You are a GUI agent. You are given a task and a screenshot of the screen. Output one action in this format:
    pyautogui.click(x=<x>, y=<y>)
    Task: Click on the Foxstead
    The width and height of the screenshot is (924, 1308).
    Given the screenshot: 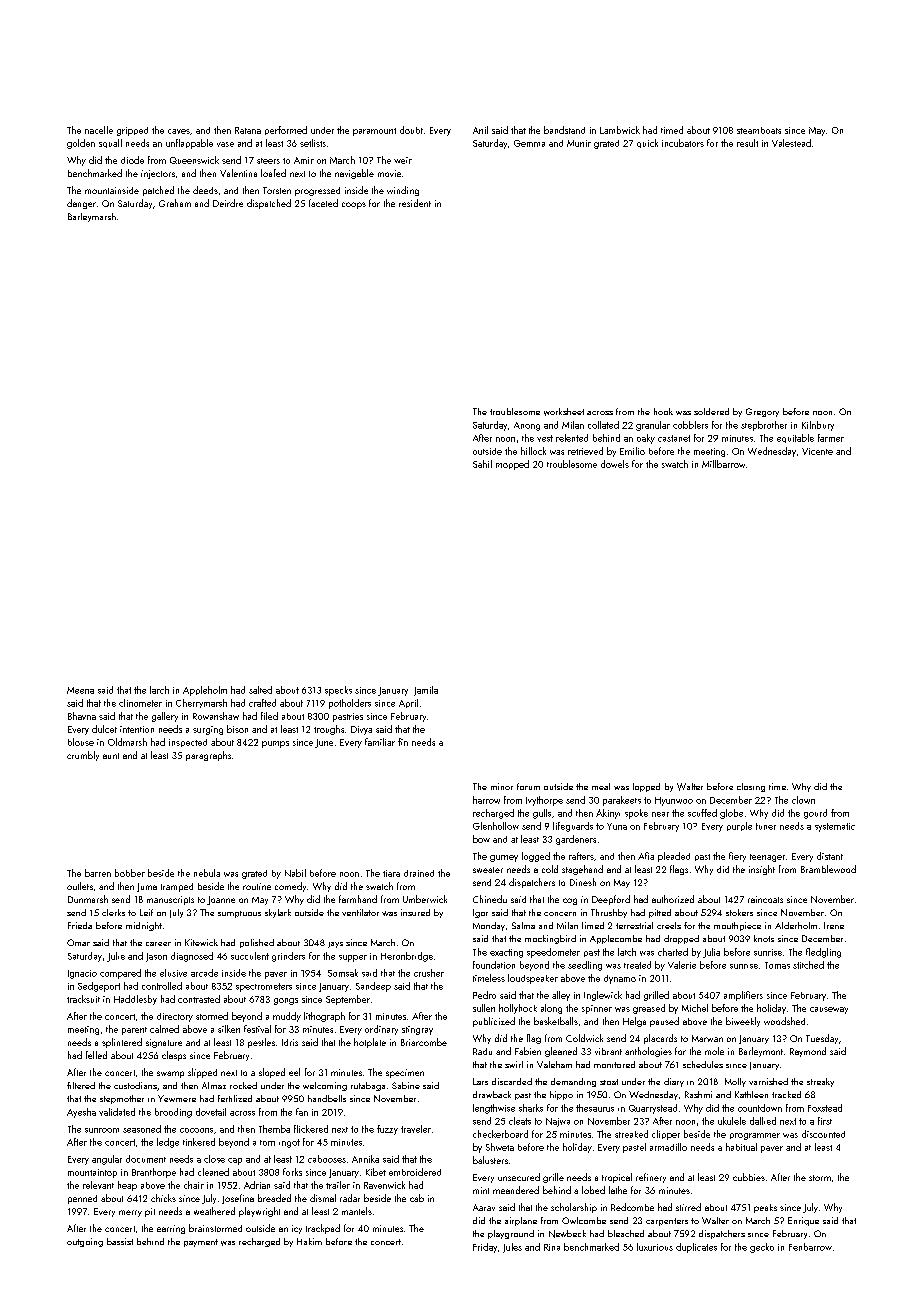 What is the action you would take?
    pyautogui.click(x=825, y=1108)
